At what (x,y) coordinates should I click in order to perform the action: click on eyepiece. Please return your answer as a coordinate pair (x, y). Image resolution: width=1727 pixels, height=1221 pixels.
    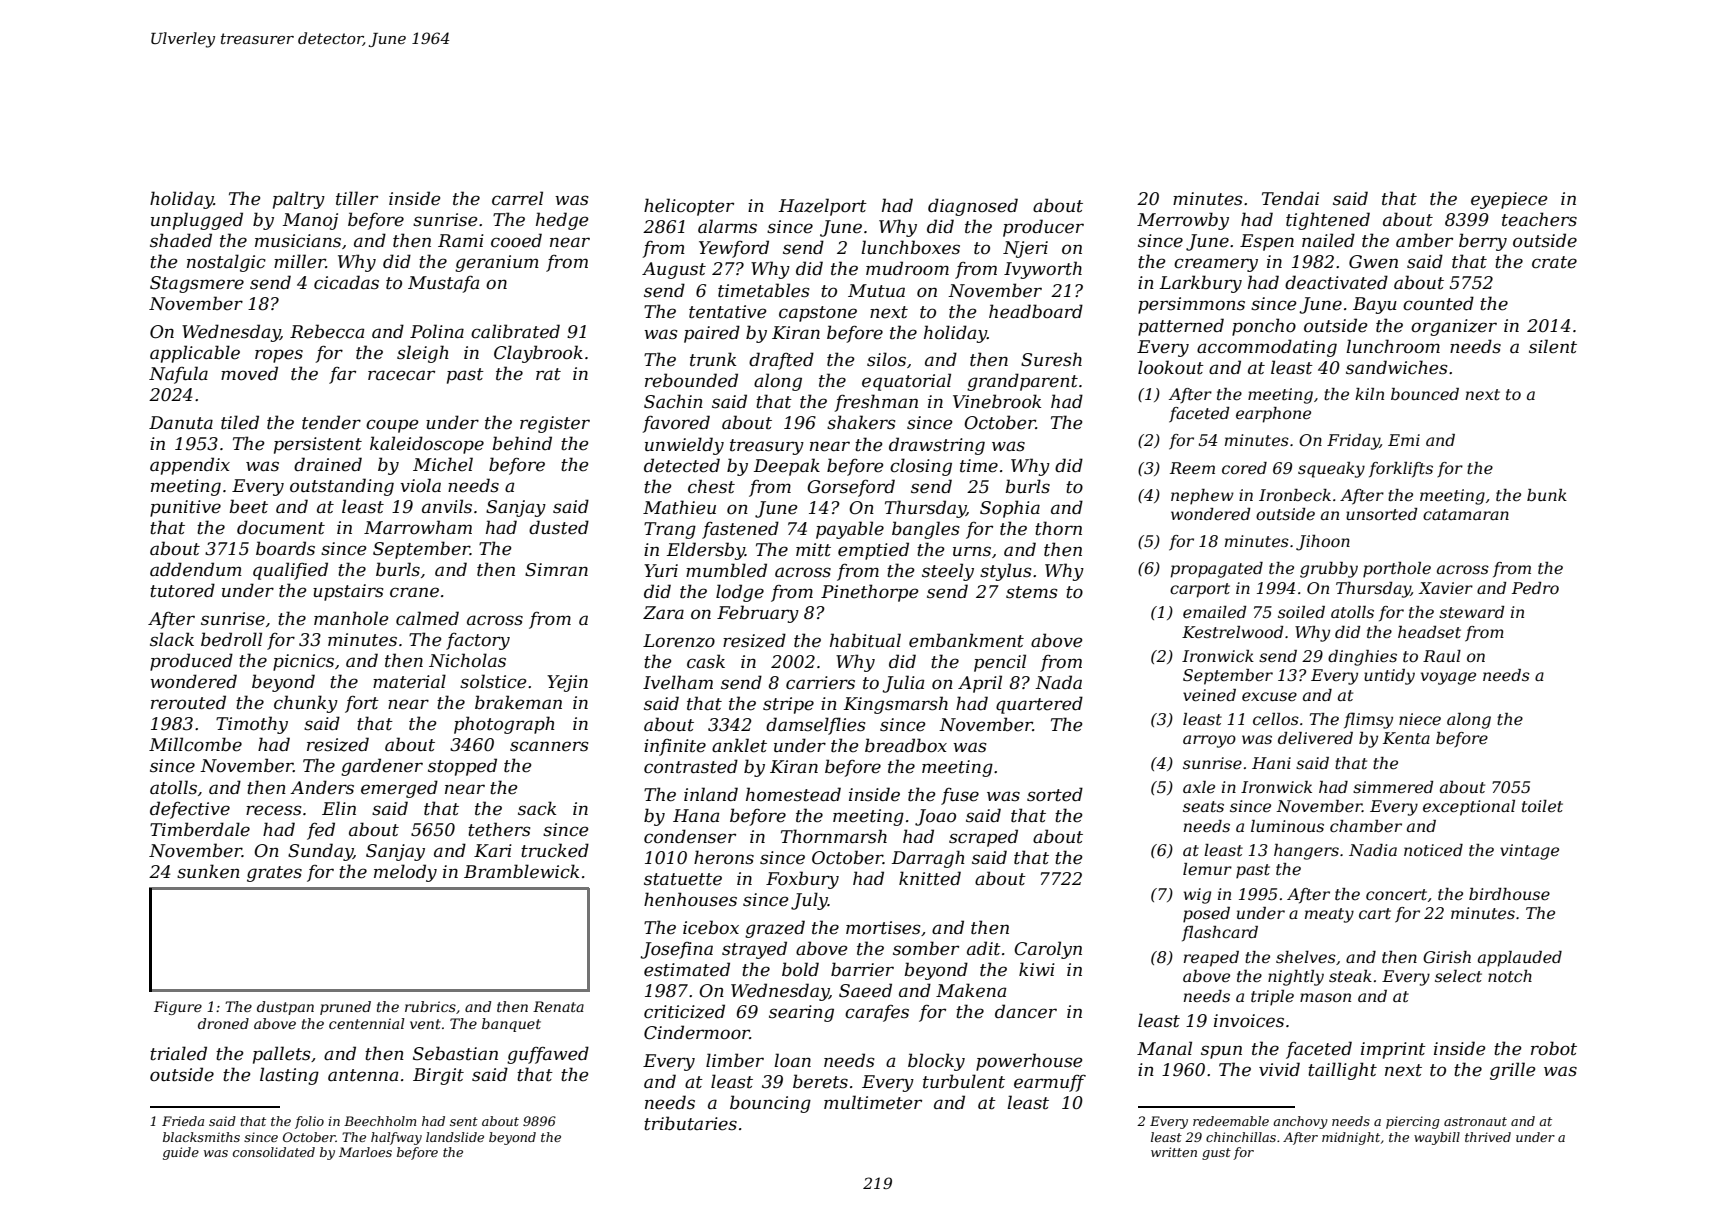
    Looking at the image, I should click on (1509, 200).
